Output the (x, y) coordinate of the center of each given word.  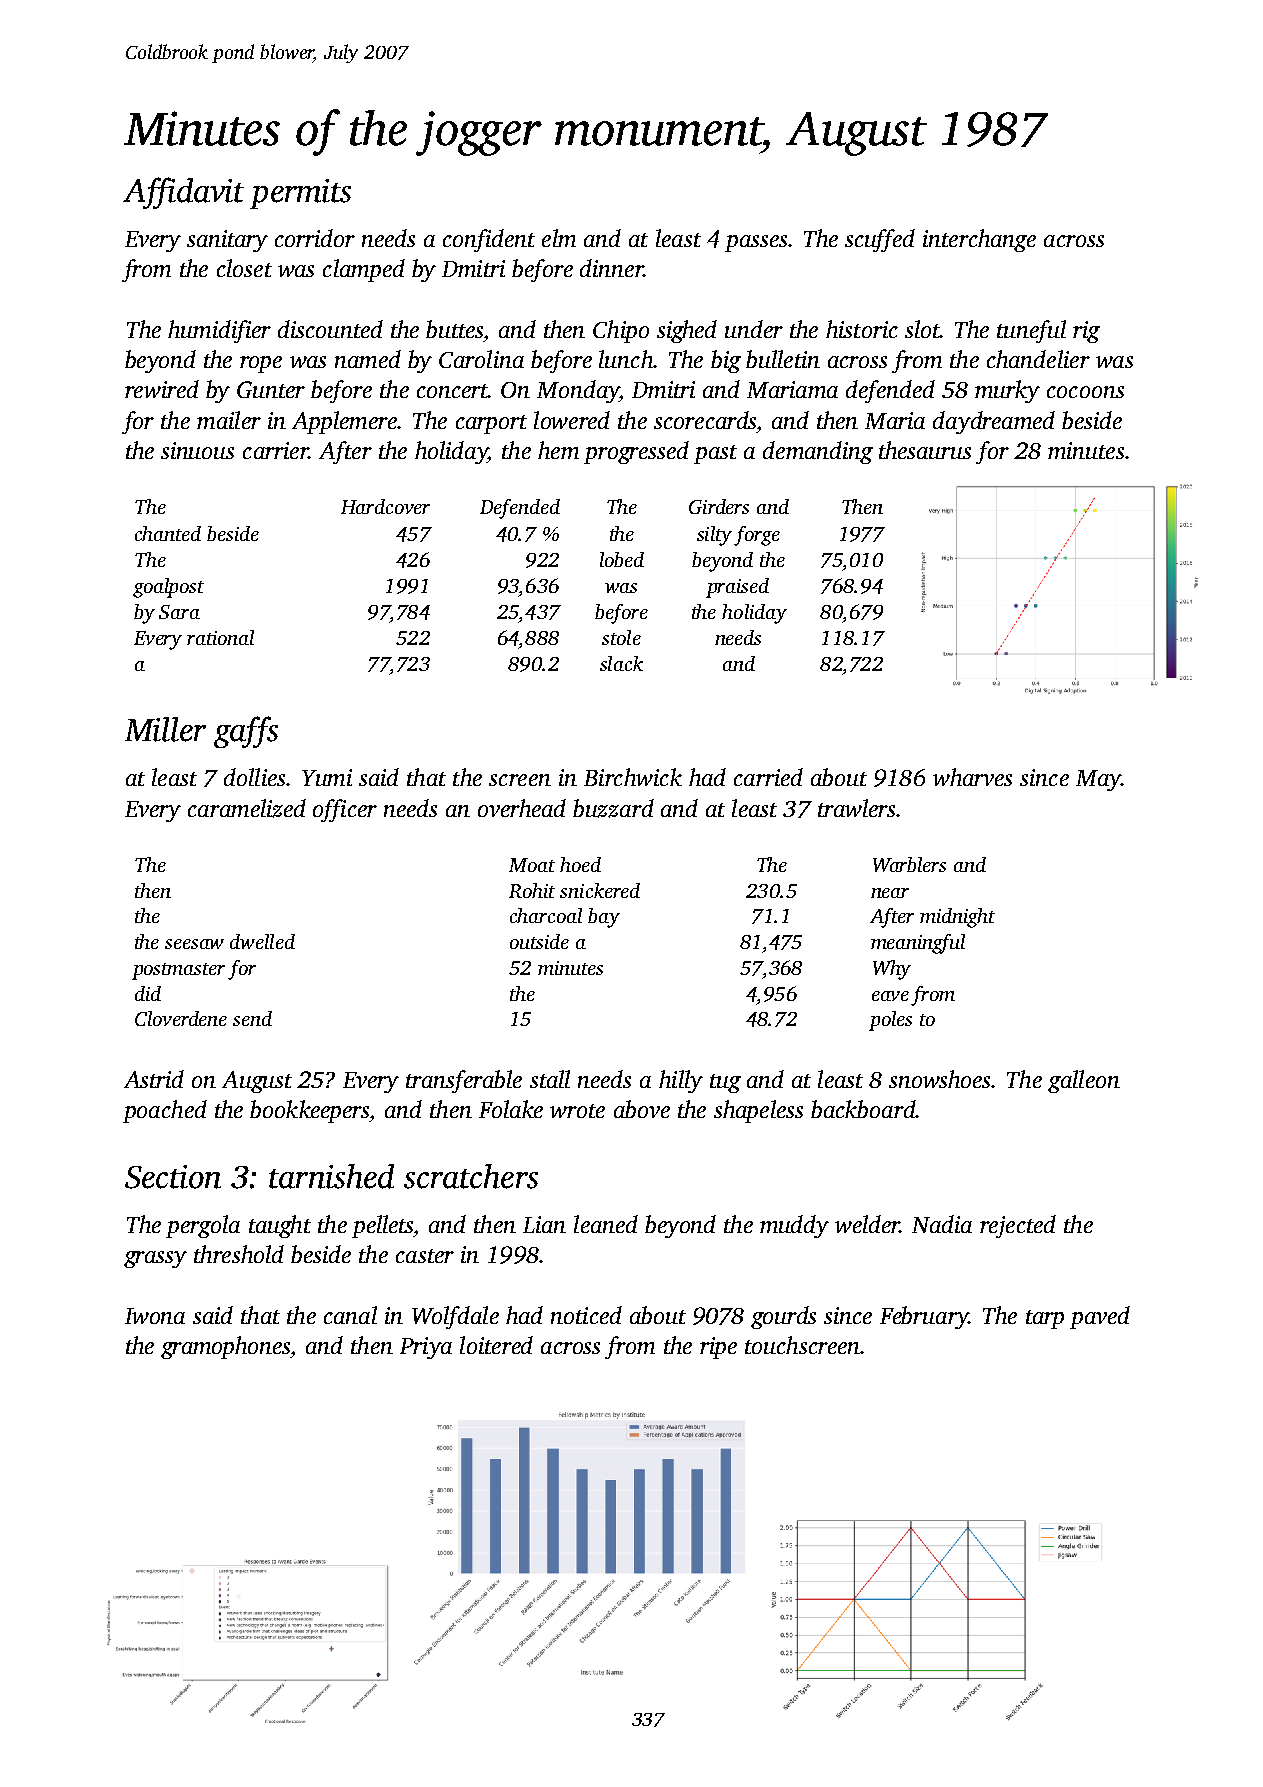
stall (550, 1079)
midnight (957, 918)
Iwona (155, 1316)
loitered (496, 1345)
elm (559, 238)
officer (345, 810)
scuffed (880, 240)
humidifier (219, 331)
